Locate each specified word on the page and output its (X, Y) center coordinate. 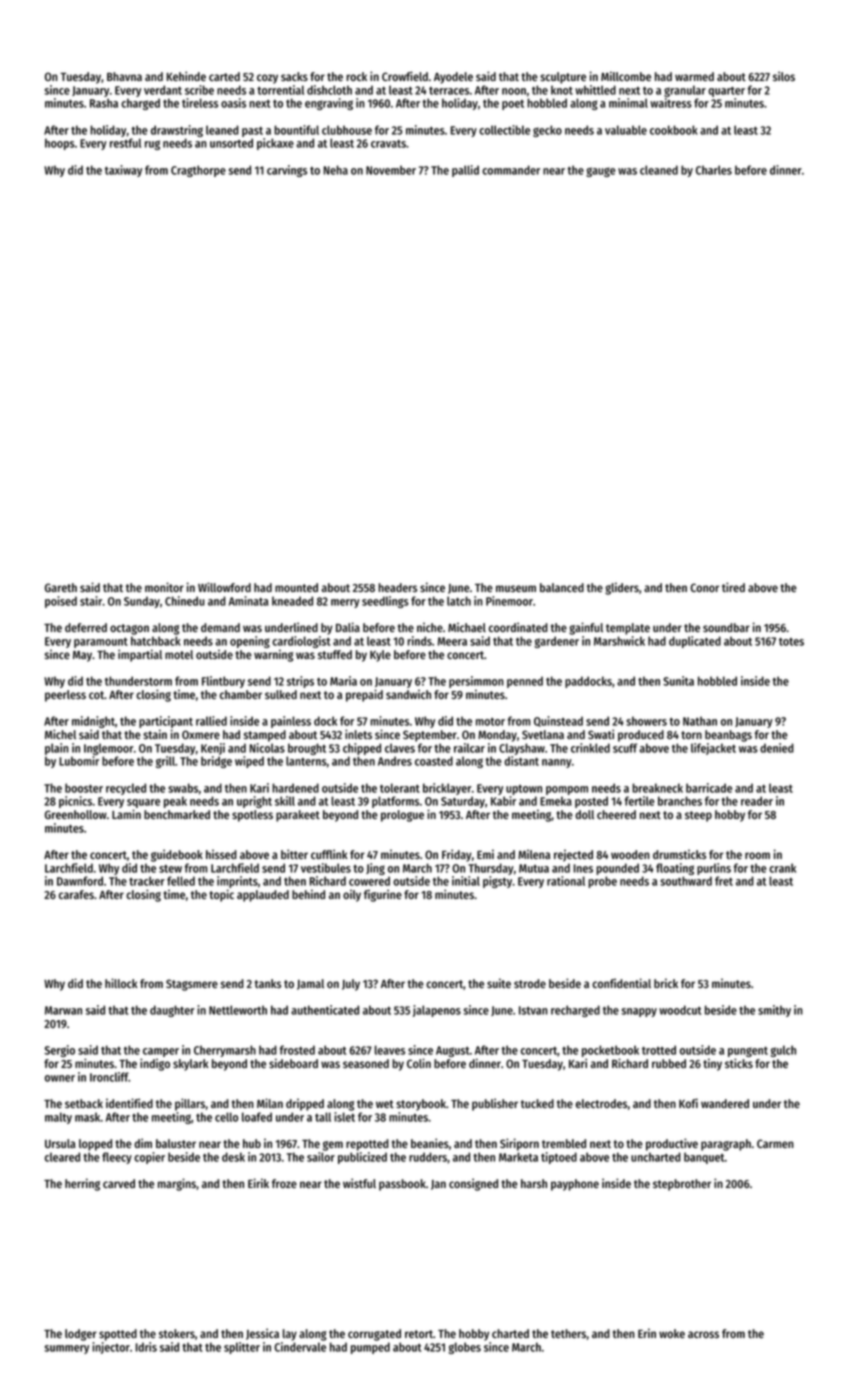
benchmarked (177, 814)
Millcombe (626, 76)
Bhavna (124, 76)
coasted (434, 761)
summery (67, 1349)
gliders (622, 588)
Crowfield (405, 76)
